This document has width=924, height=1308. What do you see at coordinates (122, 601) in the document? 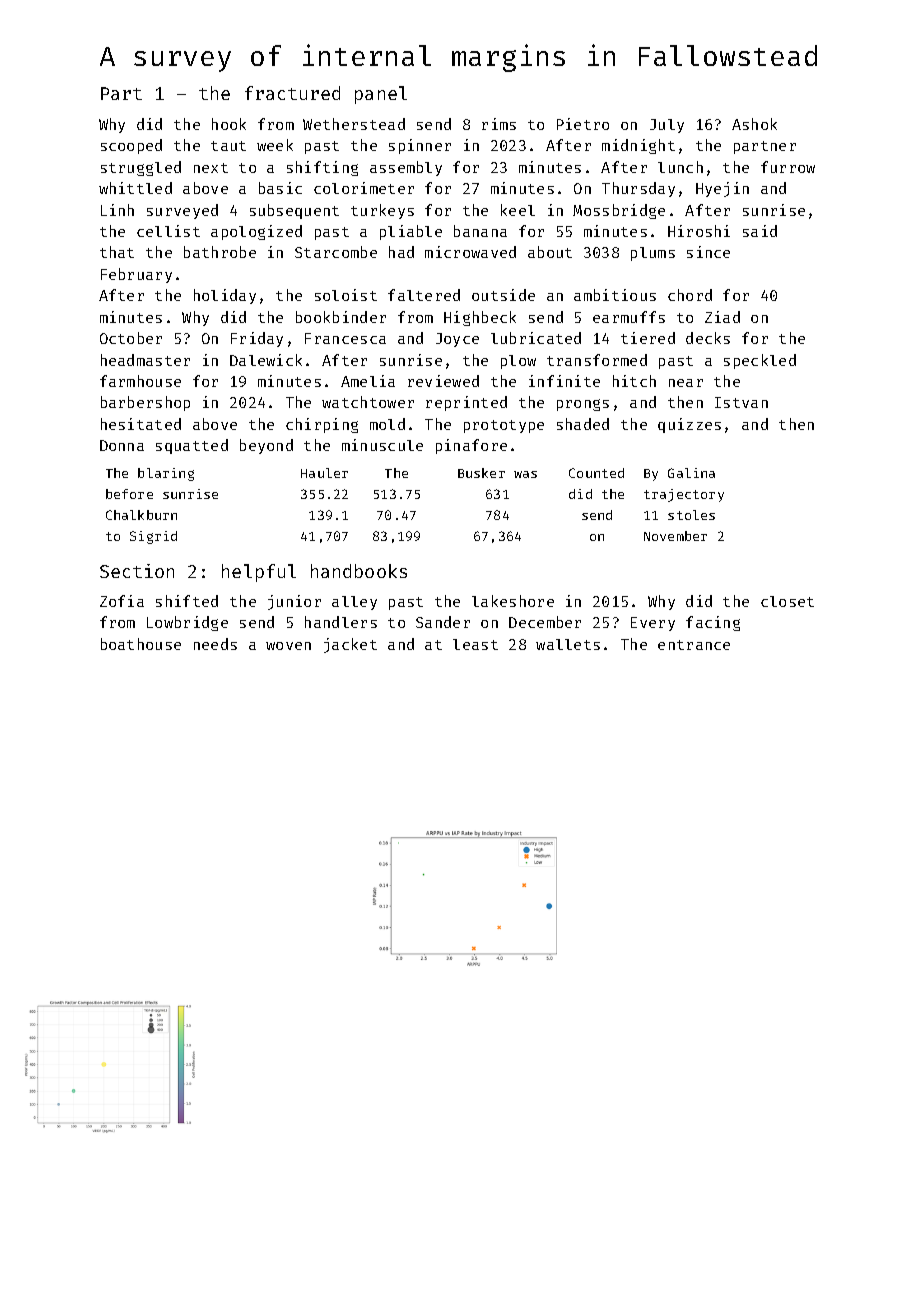
I see `Zofia` at bounding box center [122, 601].
